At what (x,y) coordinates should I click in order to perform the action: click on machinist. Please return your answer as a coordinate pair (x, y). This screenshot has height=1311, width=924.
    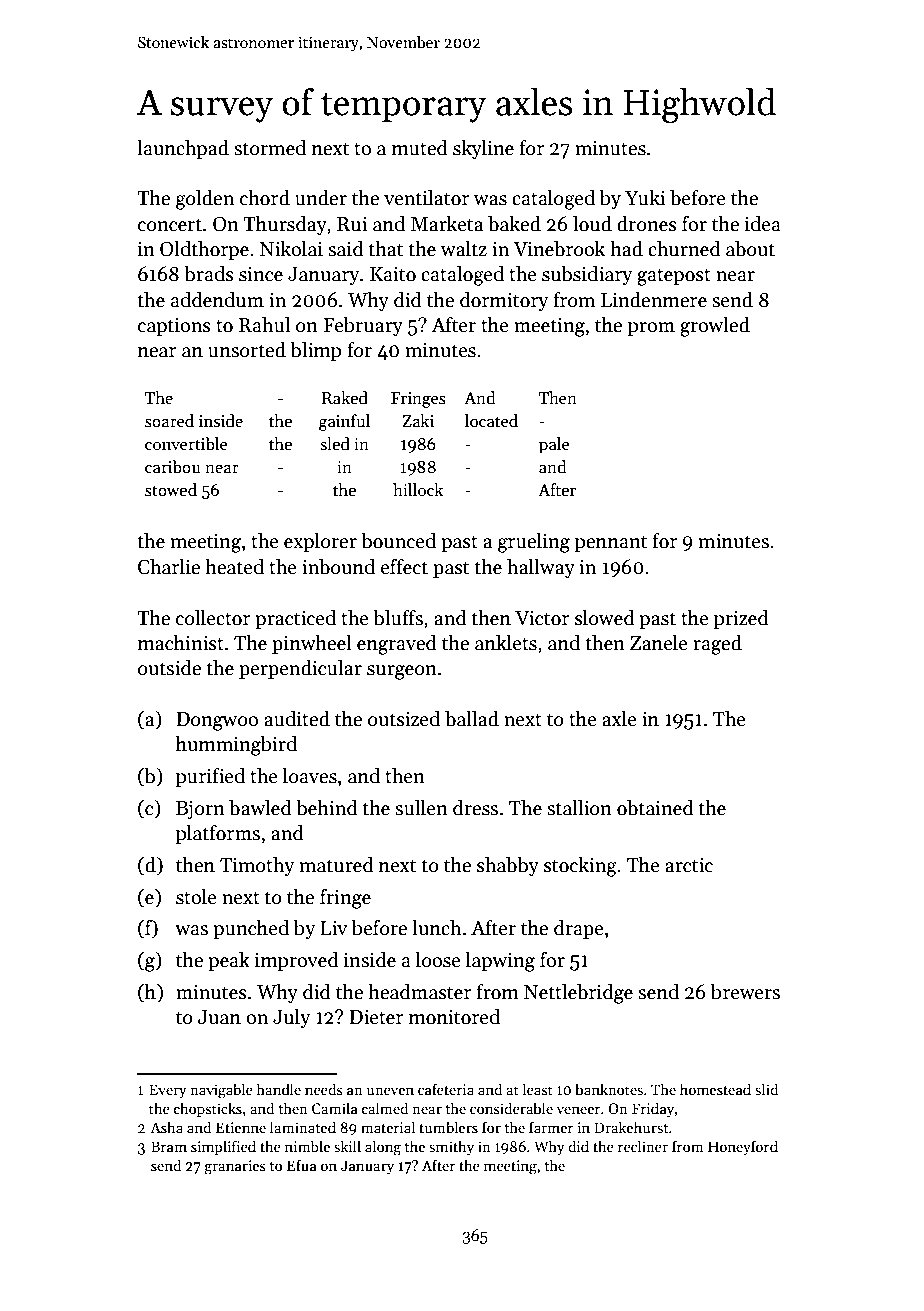
    Looking at the image, I should click on (181, 643).
